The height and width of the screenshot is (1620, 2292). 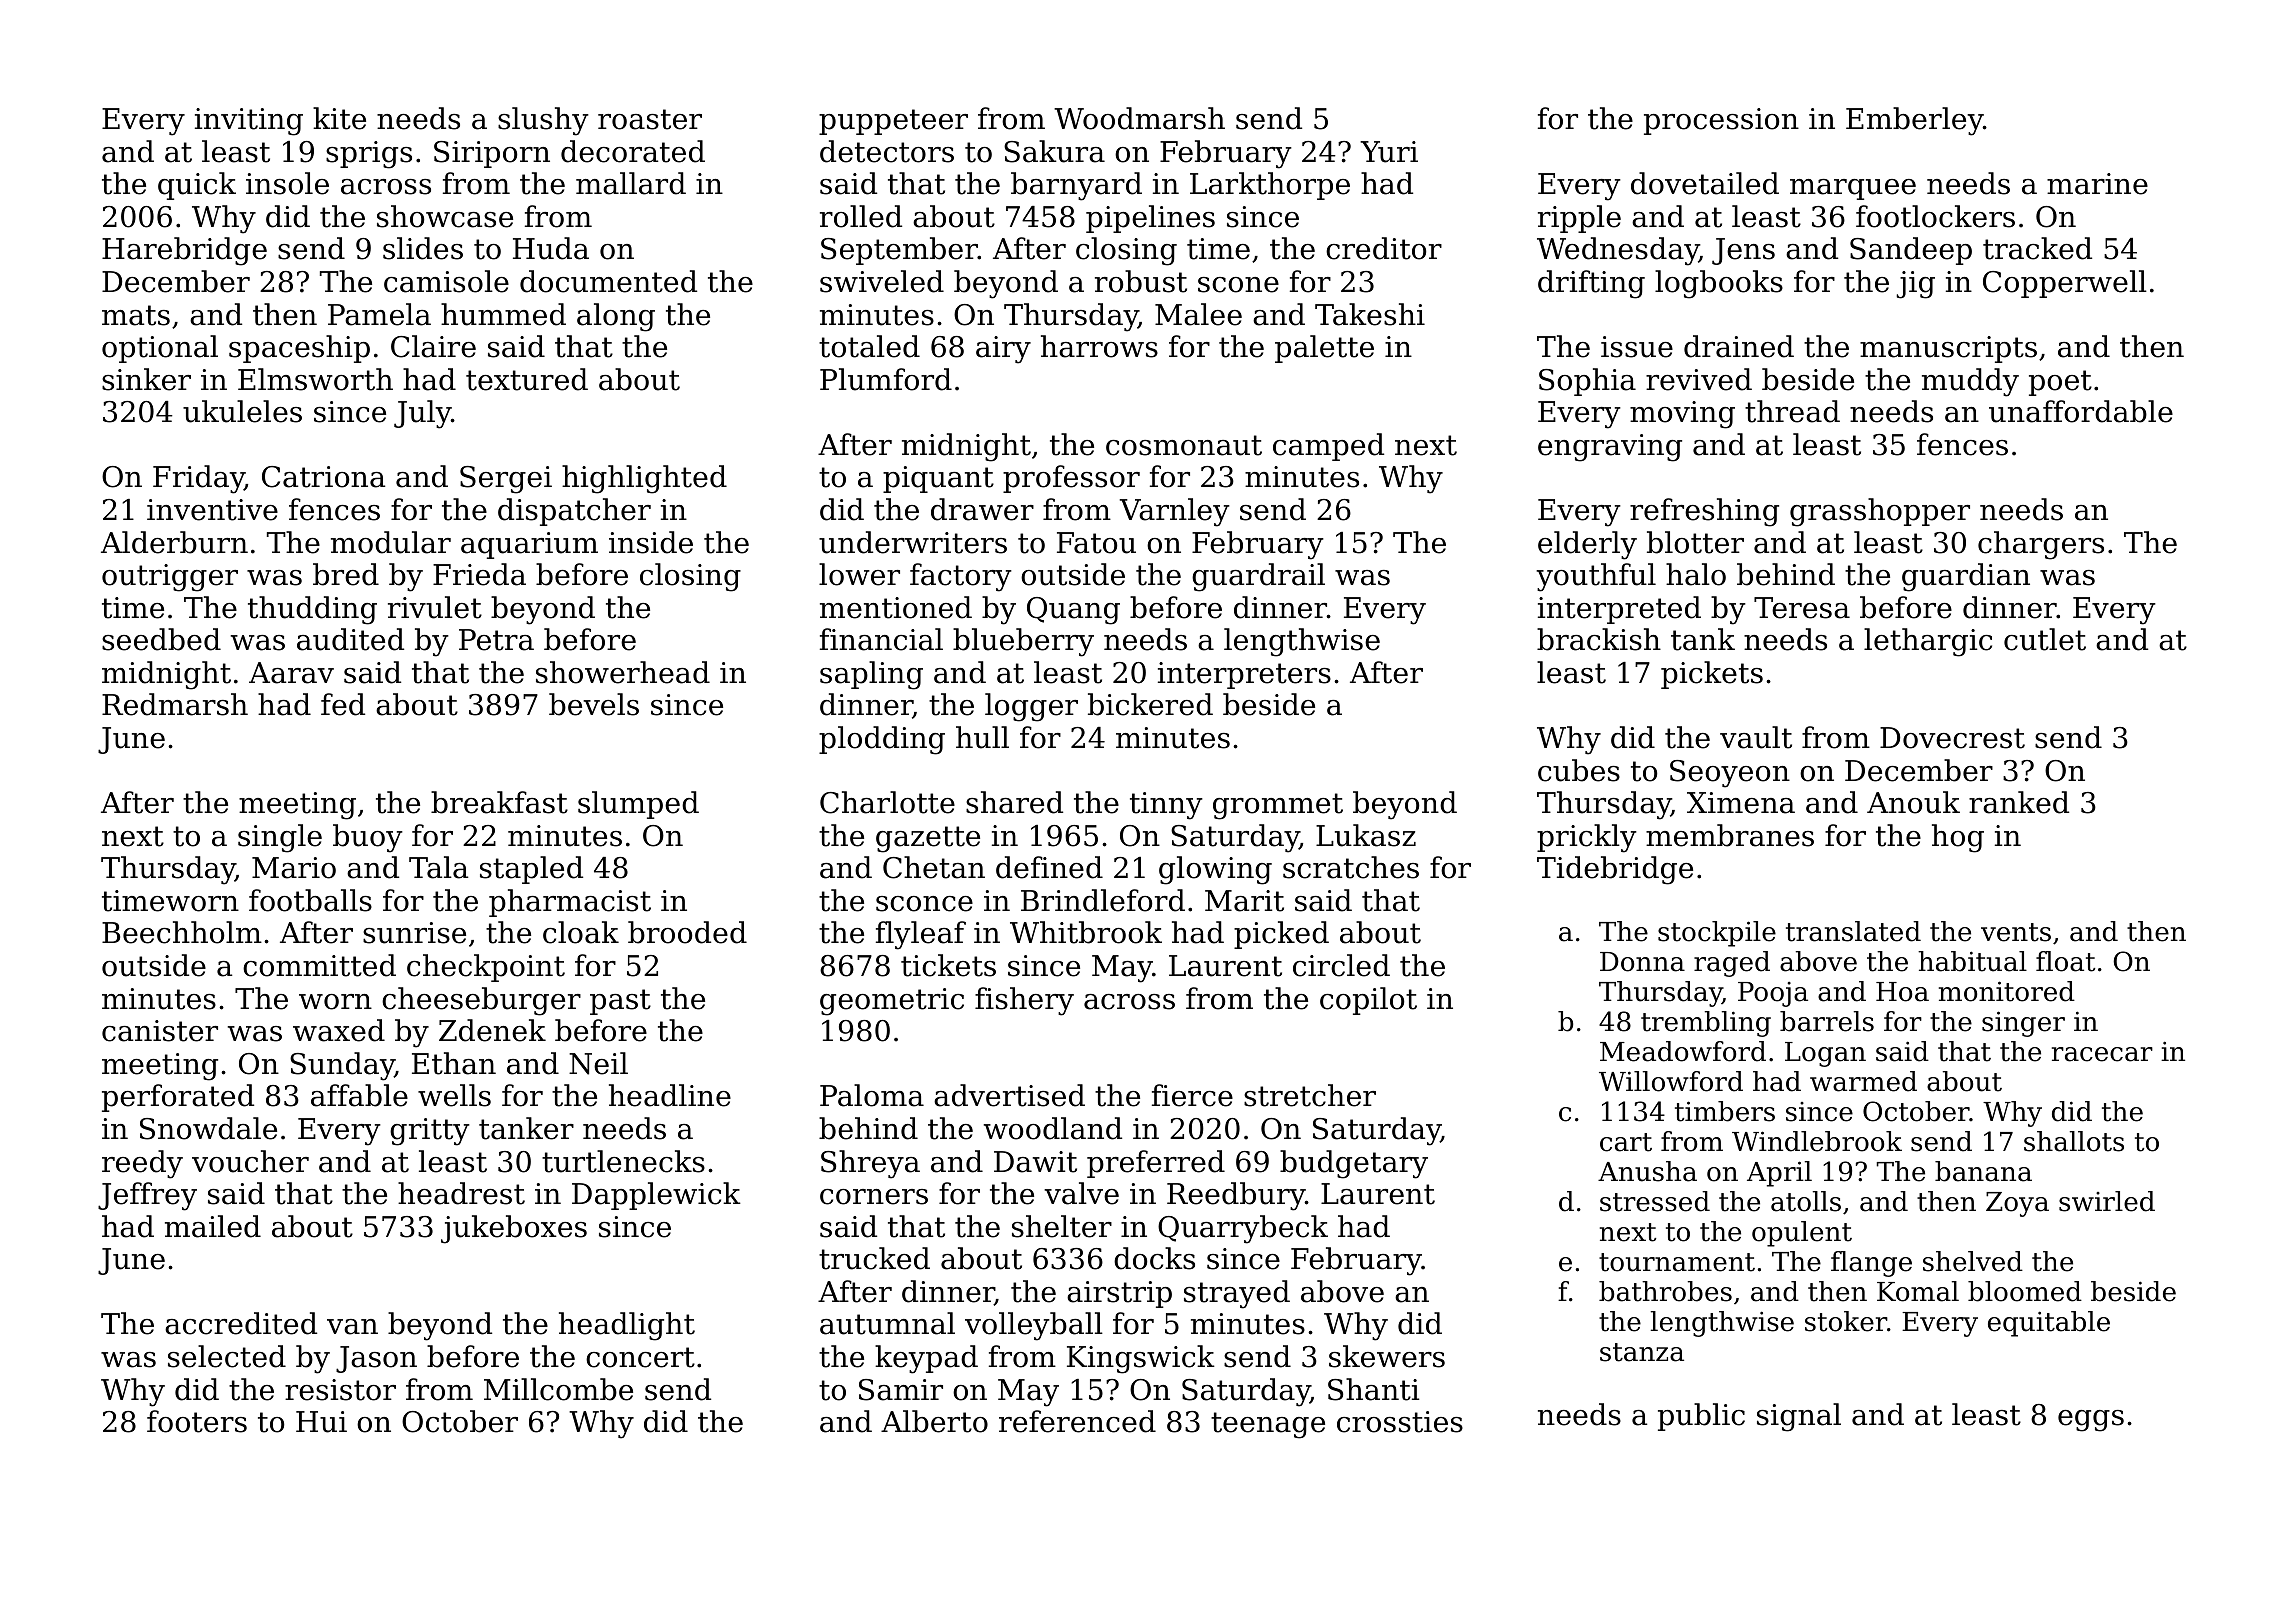 What do you see at coordinates (874, 1258) in the screenshot?
I see `trucked` at bounding box center [874, 1258].
